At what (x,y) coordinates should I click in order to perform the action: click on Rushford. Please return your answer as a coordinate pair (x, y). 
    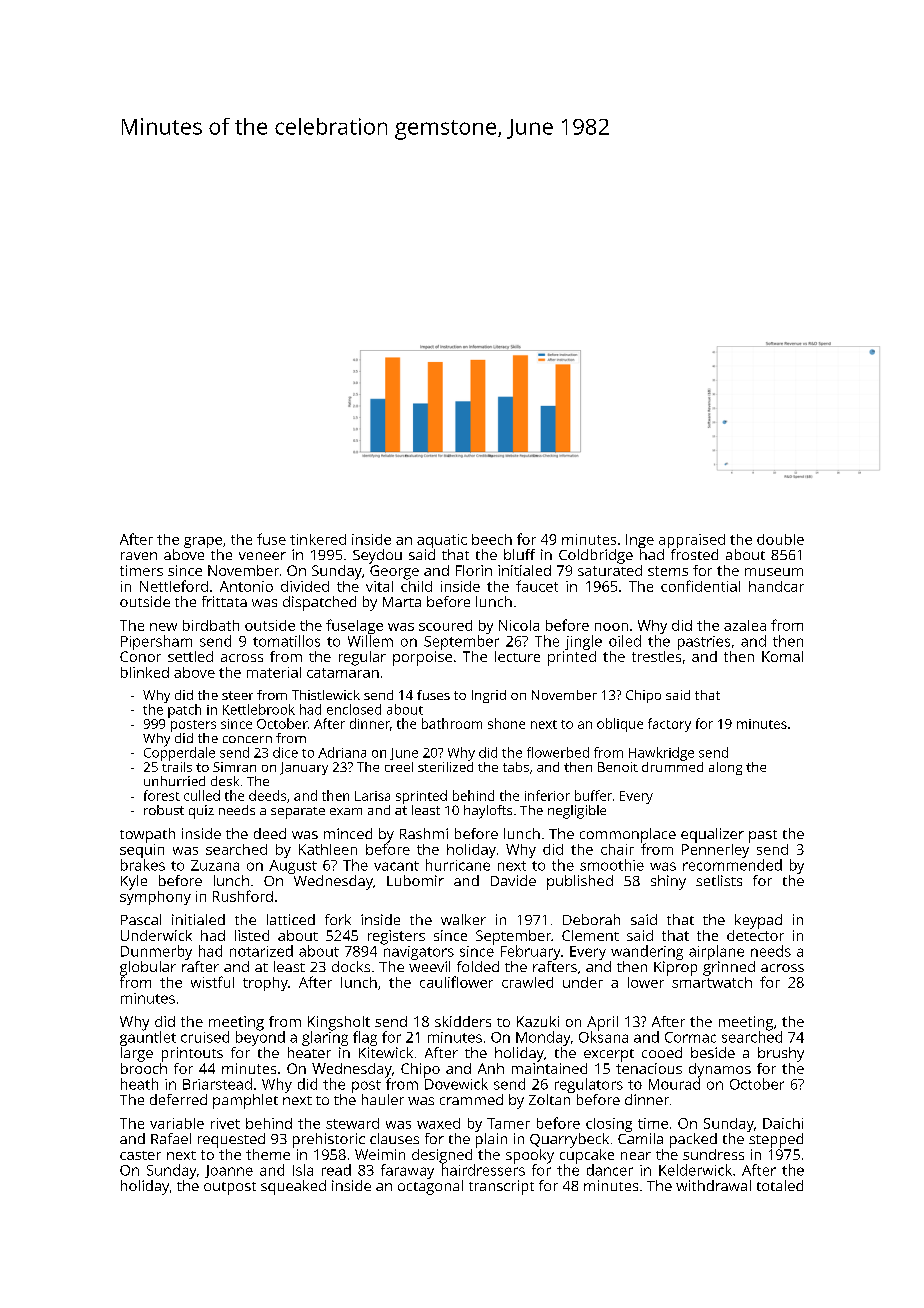
    Looking at the image, I should click on (243, 896).
